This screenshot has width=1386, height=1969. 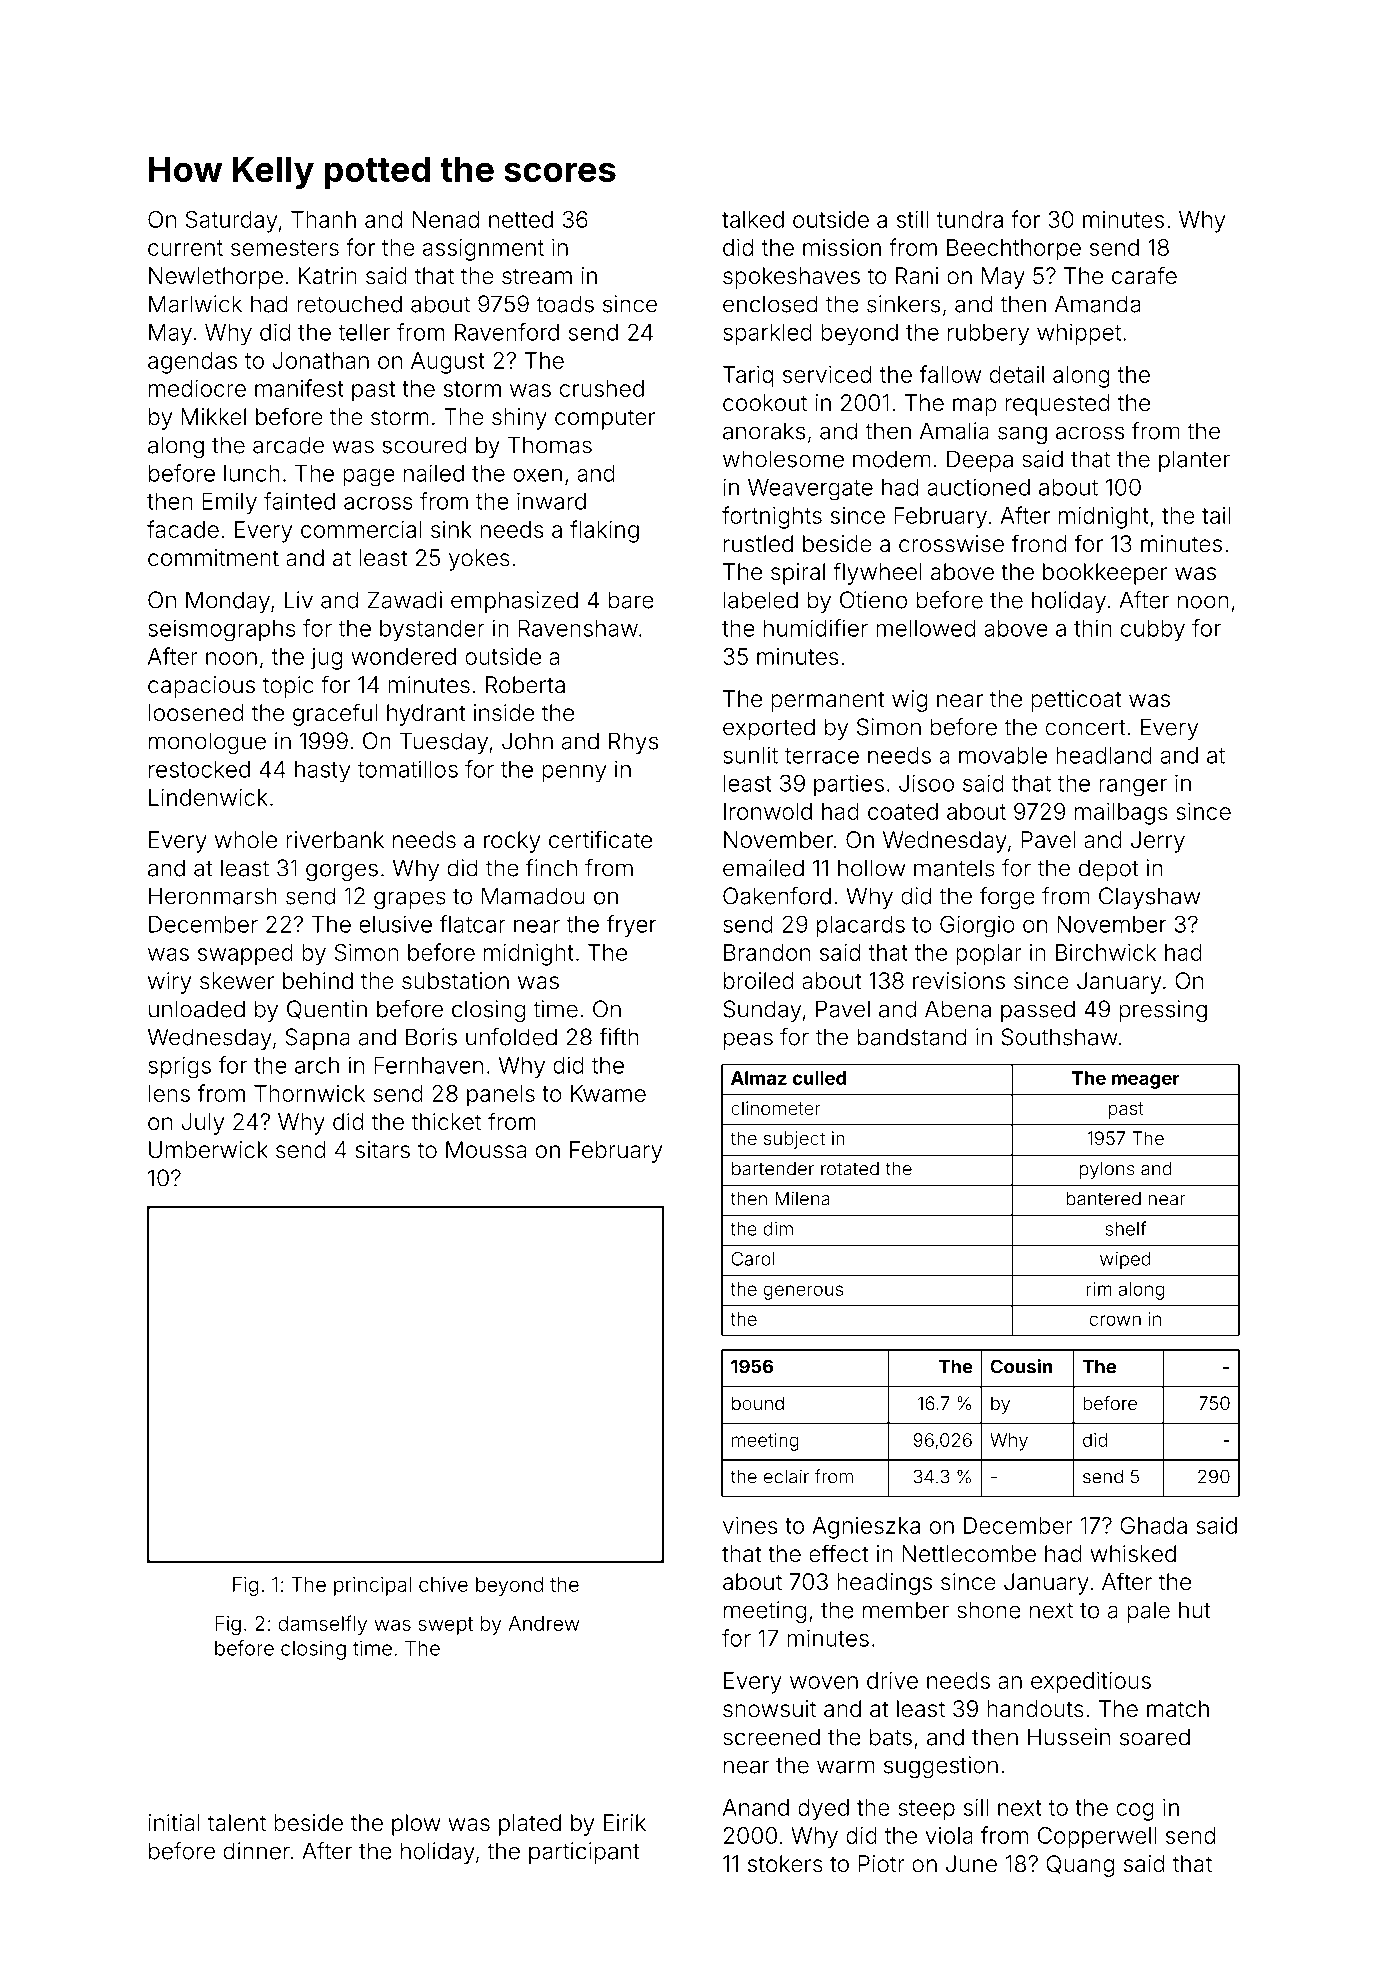 I want to click on Marlwick, so click(x=195, y=304).
